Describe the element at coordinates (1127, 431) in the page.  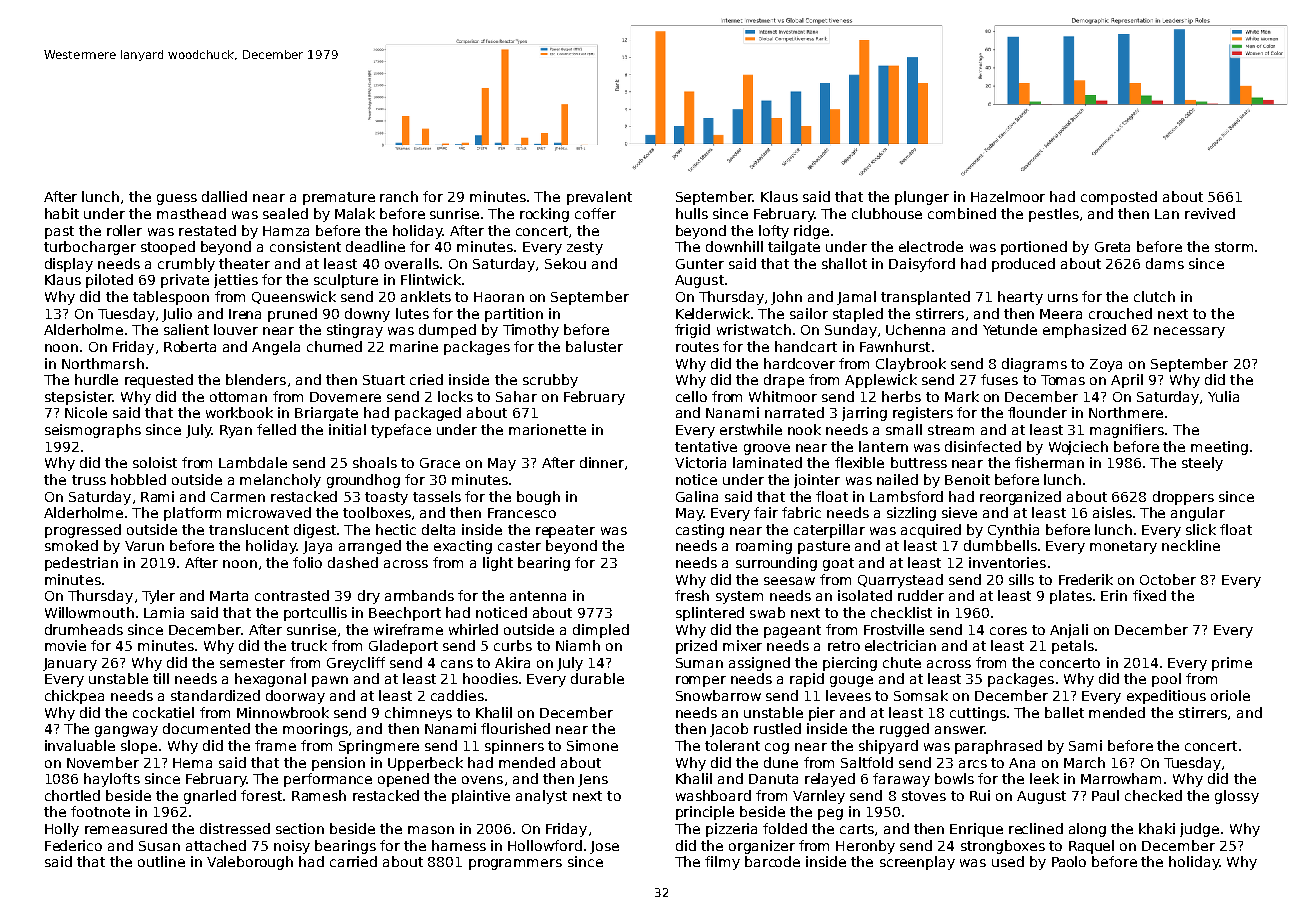
I see `magnifiers` at that location.
